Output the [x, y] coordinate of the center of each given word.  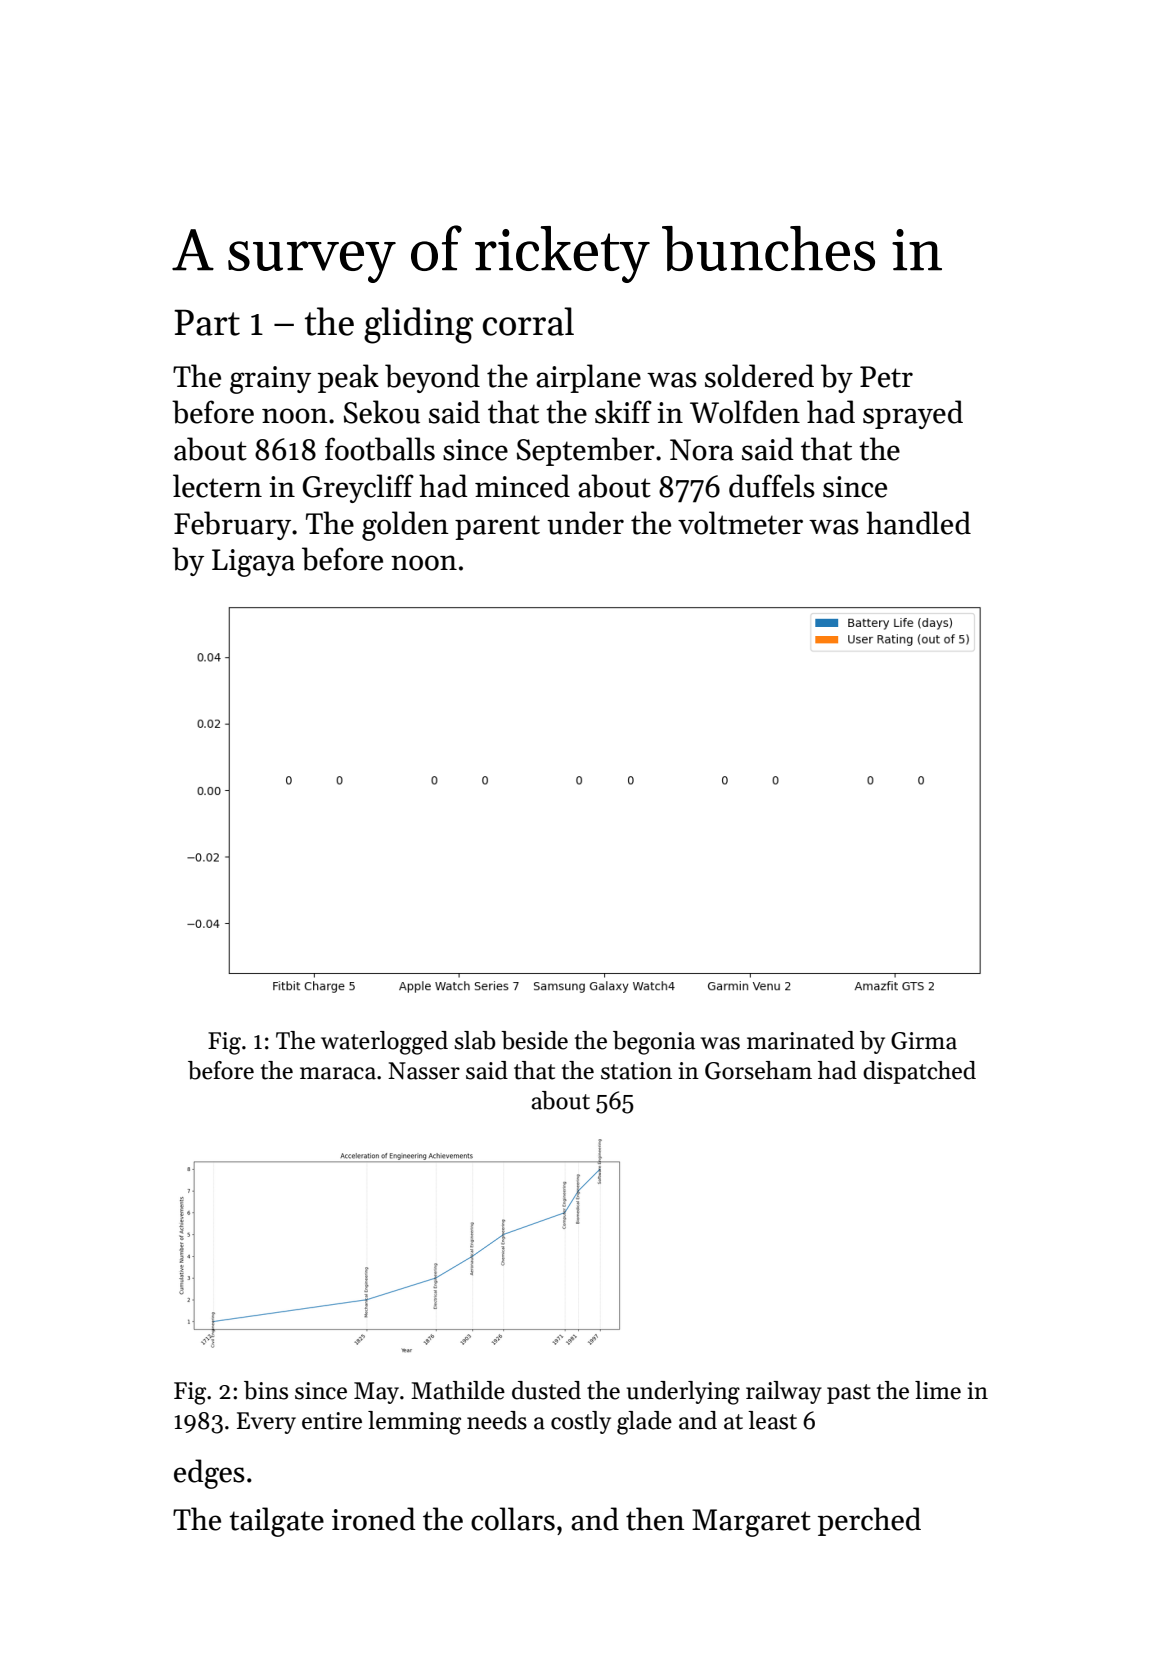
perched [869, 1521]
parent [497, 527]
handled [918, 523]
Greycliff [358, 488]
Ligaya [253, 563]
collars [513, 1519]
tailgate [276, 1522]
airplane [588, 378]
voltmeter [740, 523]
